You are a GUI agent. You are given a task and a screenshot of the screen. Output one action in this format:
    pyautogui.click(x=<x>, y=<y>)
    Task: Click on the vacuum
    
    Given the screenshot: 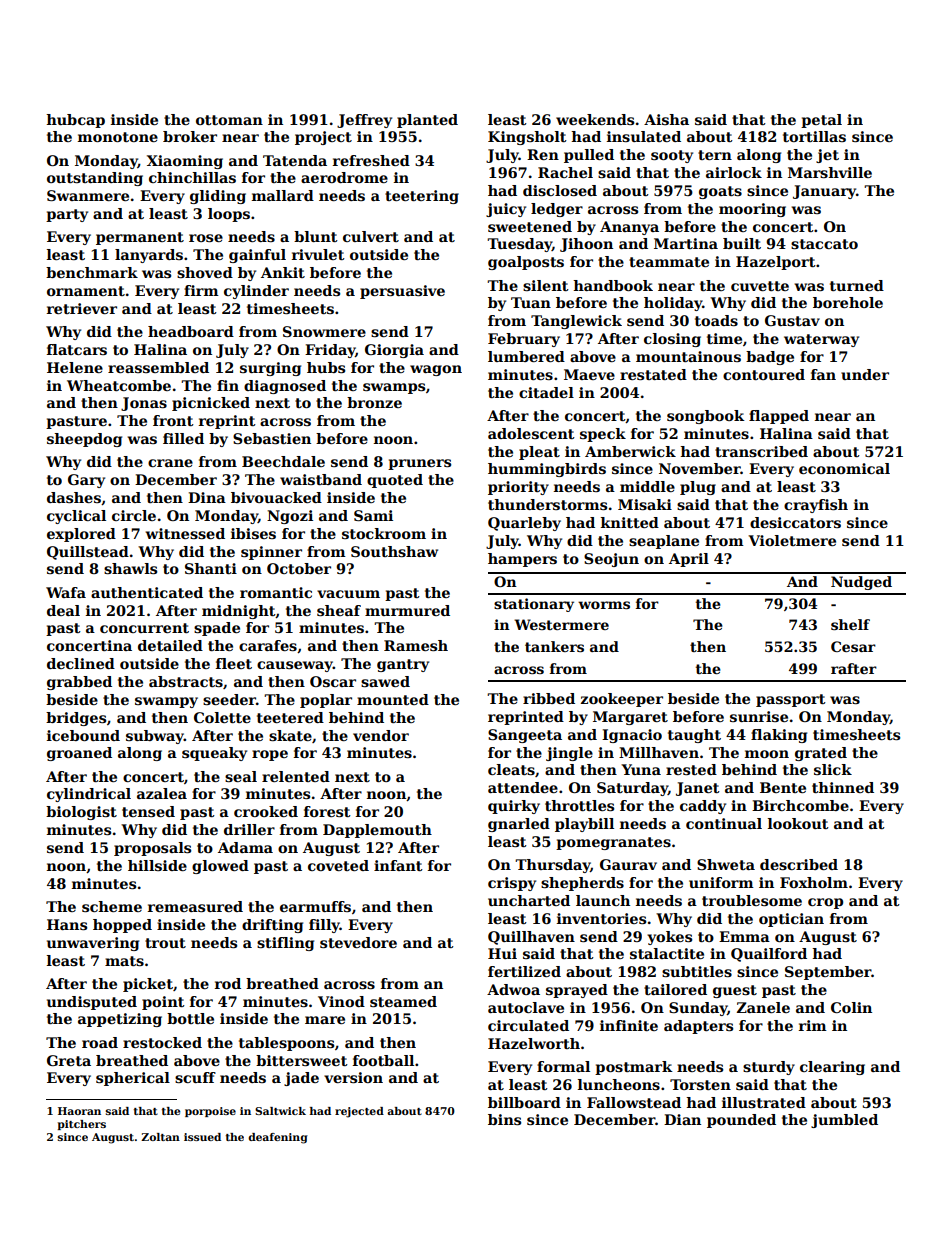 What is the action you would take?
    pyautogui.click(x=348, y=594)
